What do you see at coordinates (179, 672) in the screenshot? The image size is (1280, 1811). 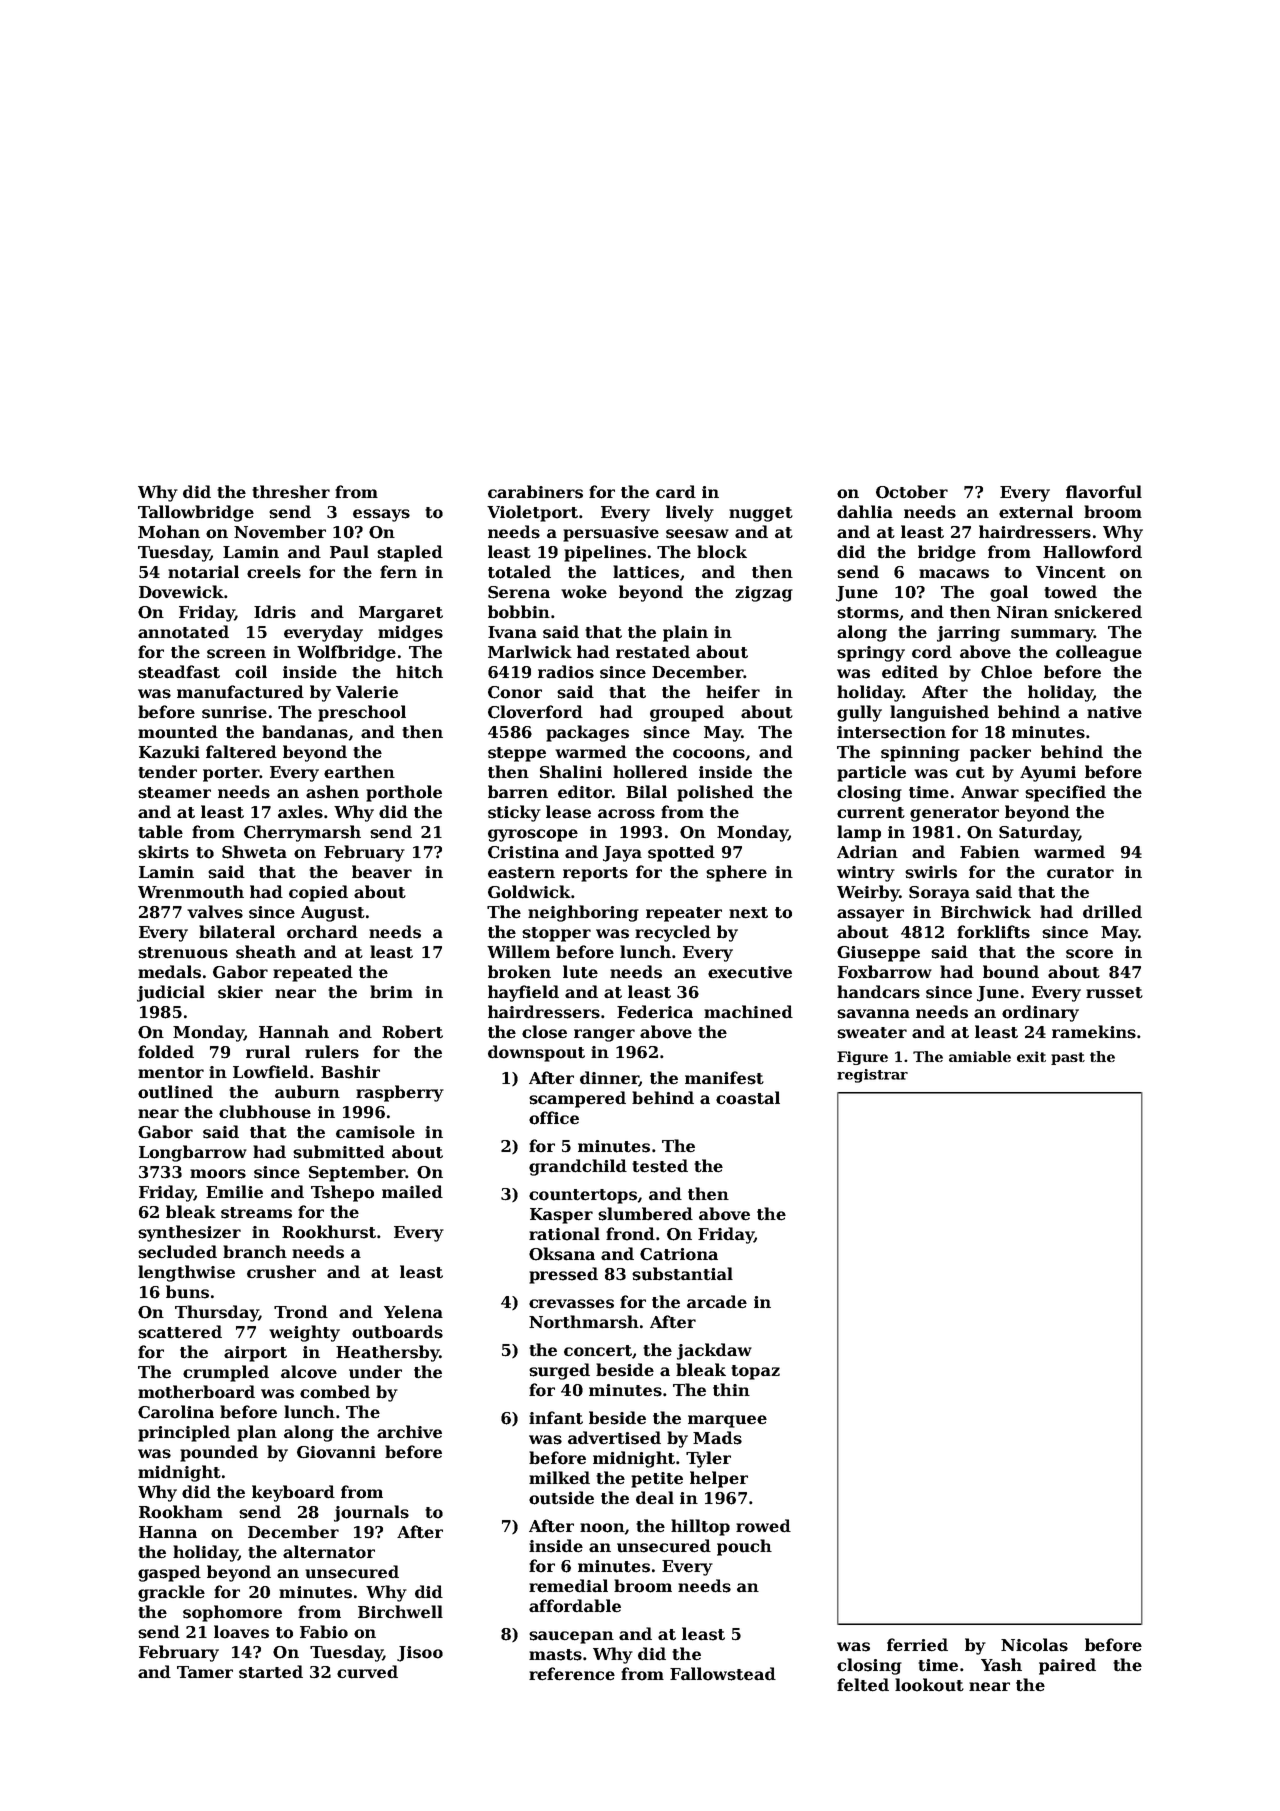 I see `steadfast` at bounding box center [179, 672].
